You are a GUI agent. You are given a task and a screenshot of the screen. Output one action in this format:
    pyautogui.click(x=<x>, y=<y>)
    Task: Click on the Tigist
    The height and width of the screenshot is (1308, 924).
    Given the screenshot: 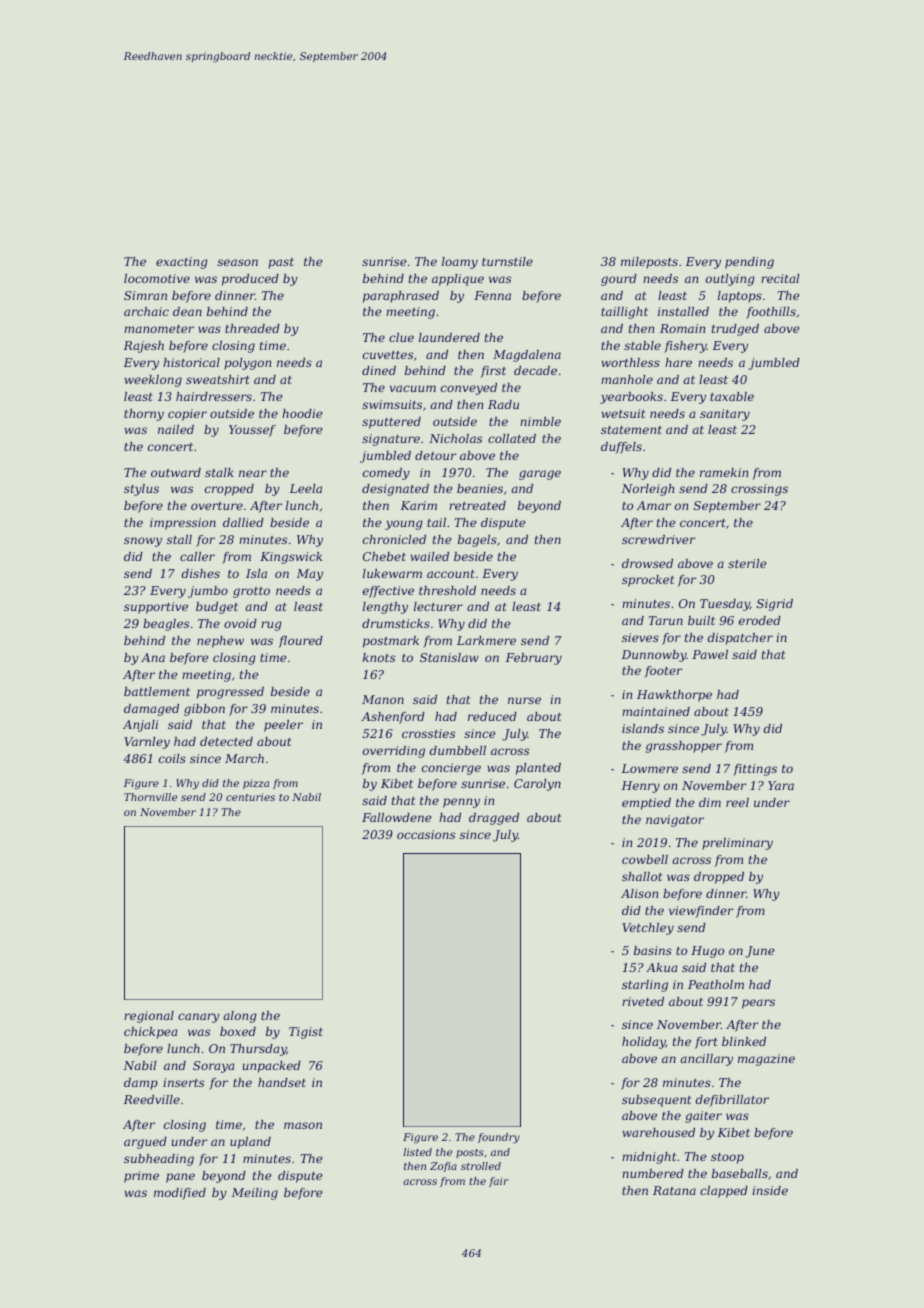 What is the action you would take?
    pyautogui.click(x=306, y=1033)
